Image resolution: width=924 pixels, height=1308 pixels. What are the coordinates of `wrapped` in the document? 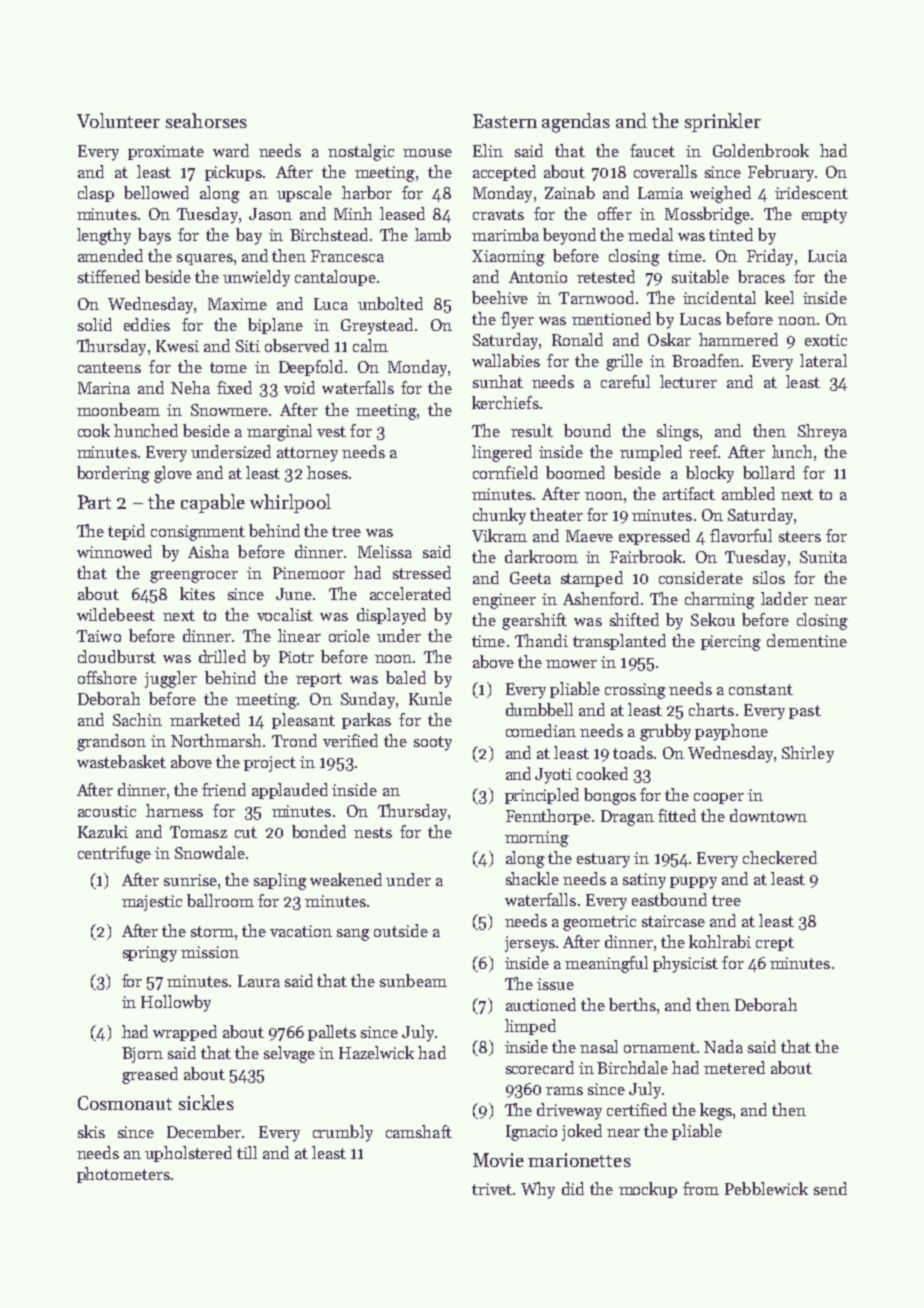 It's located at (185, 1033).
